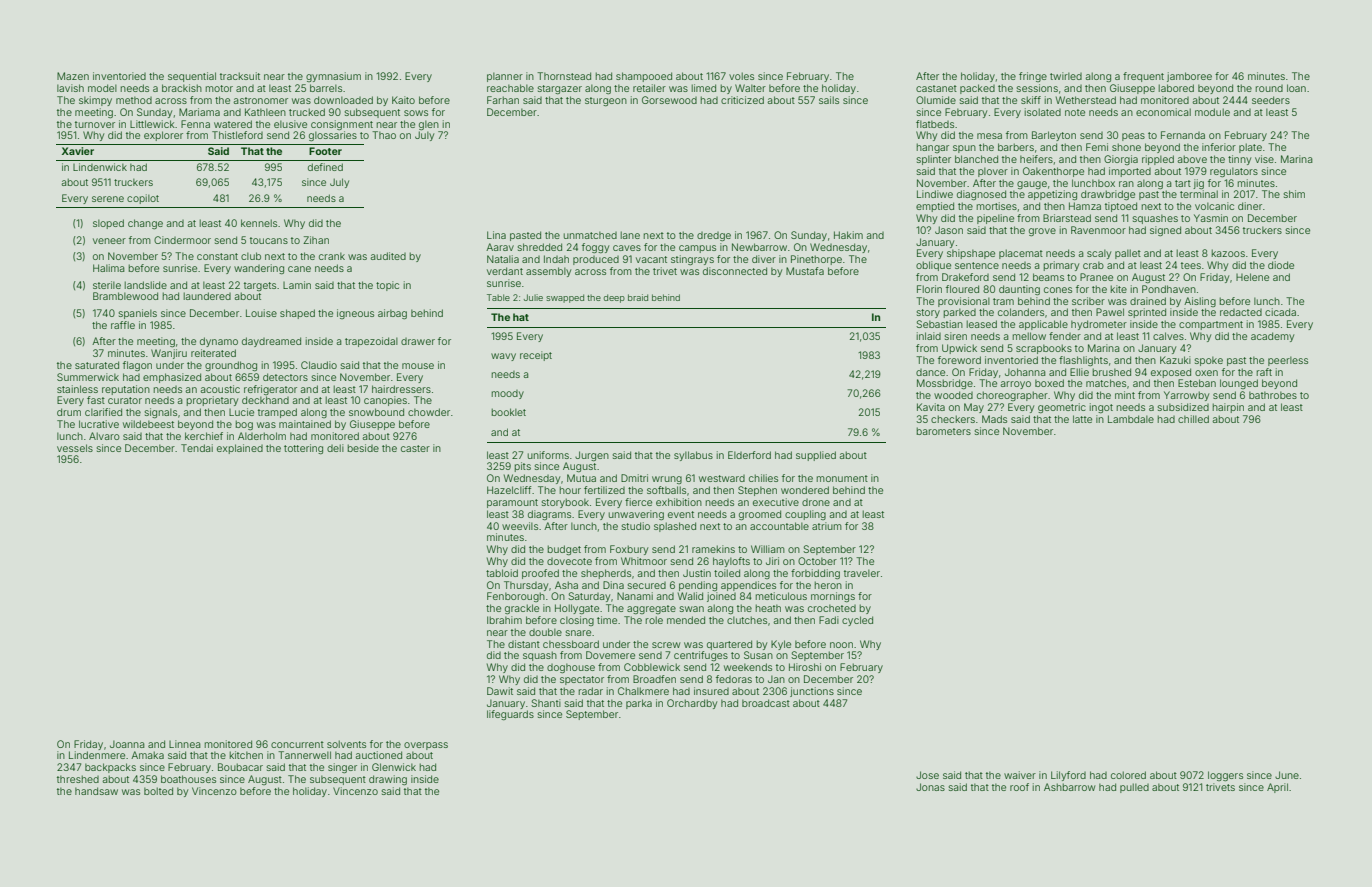  Describe the element at coordinates (533, 297) in the screenshot. I see `Julie` at that location.
